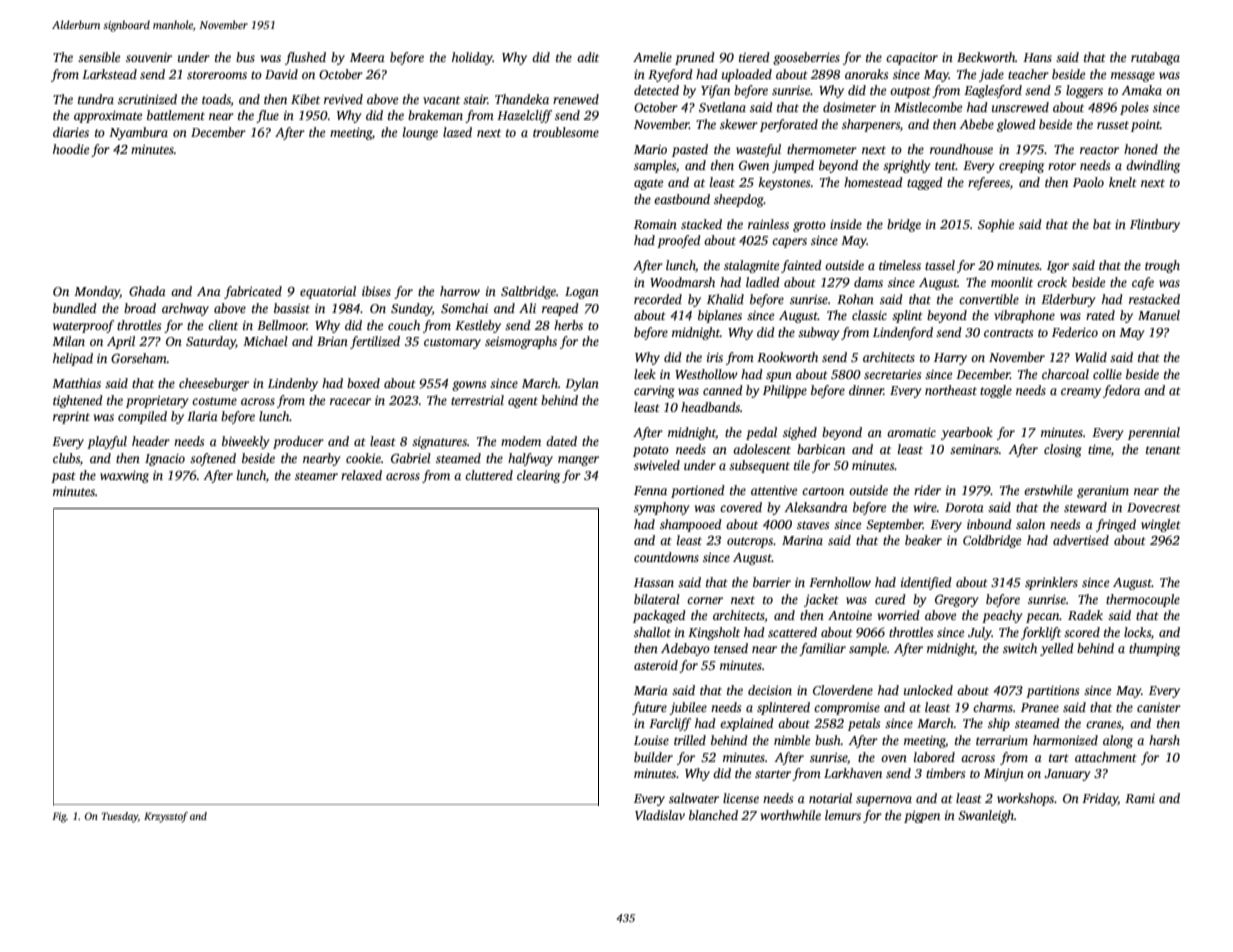 The height and width of the screenshot is (952, 1233). What do you see at coordinates (464, 308) in the screenshot?
I see `Somchai` at bounding box center [464, 308].
